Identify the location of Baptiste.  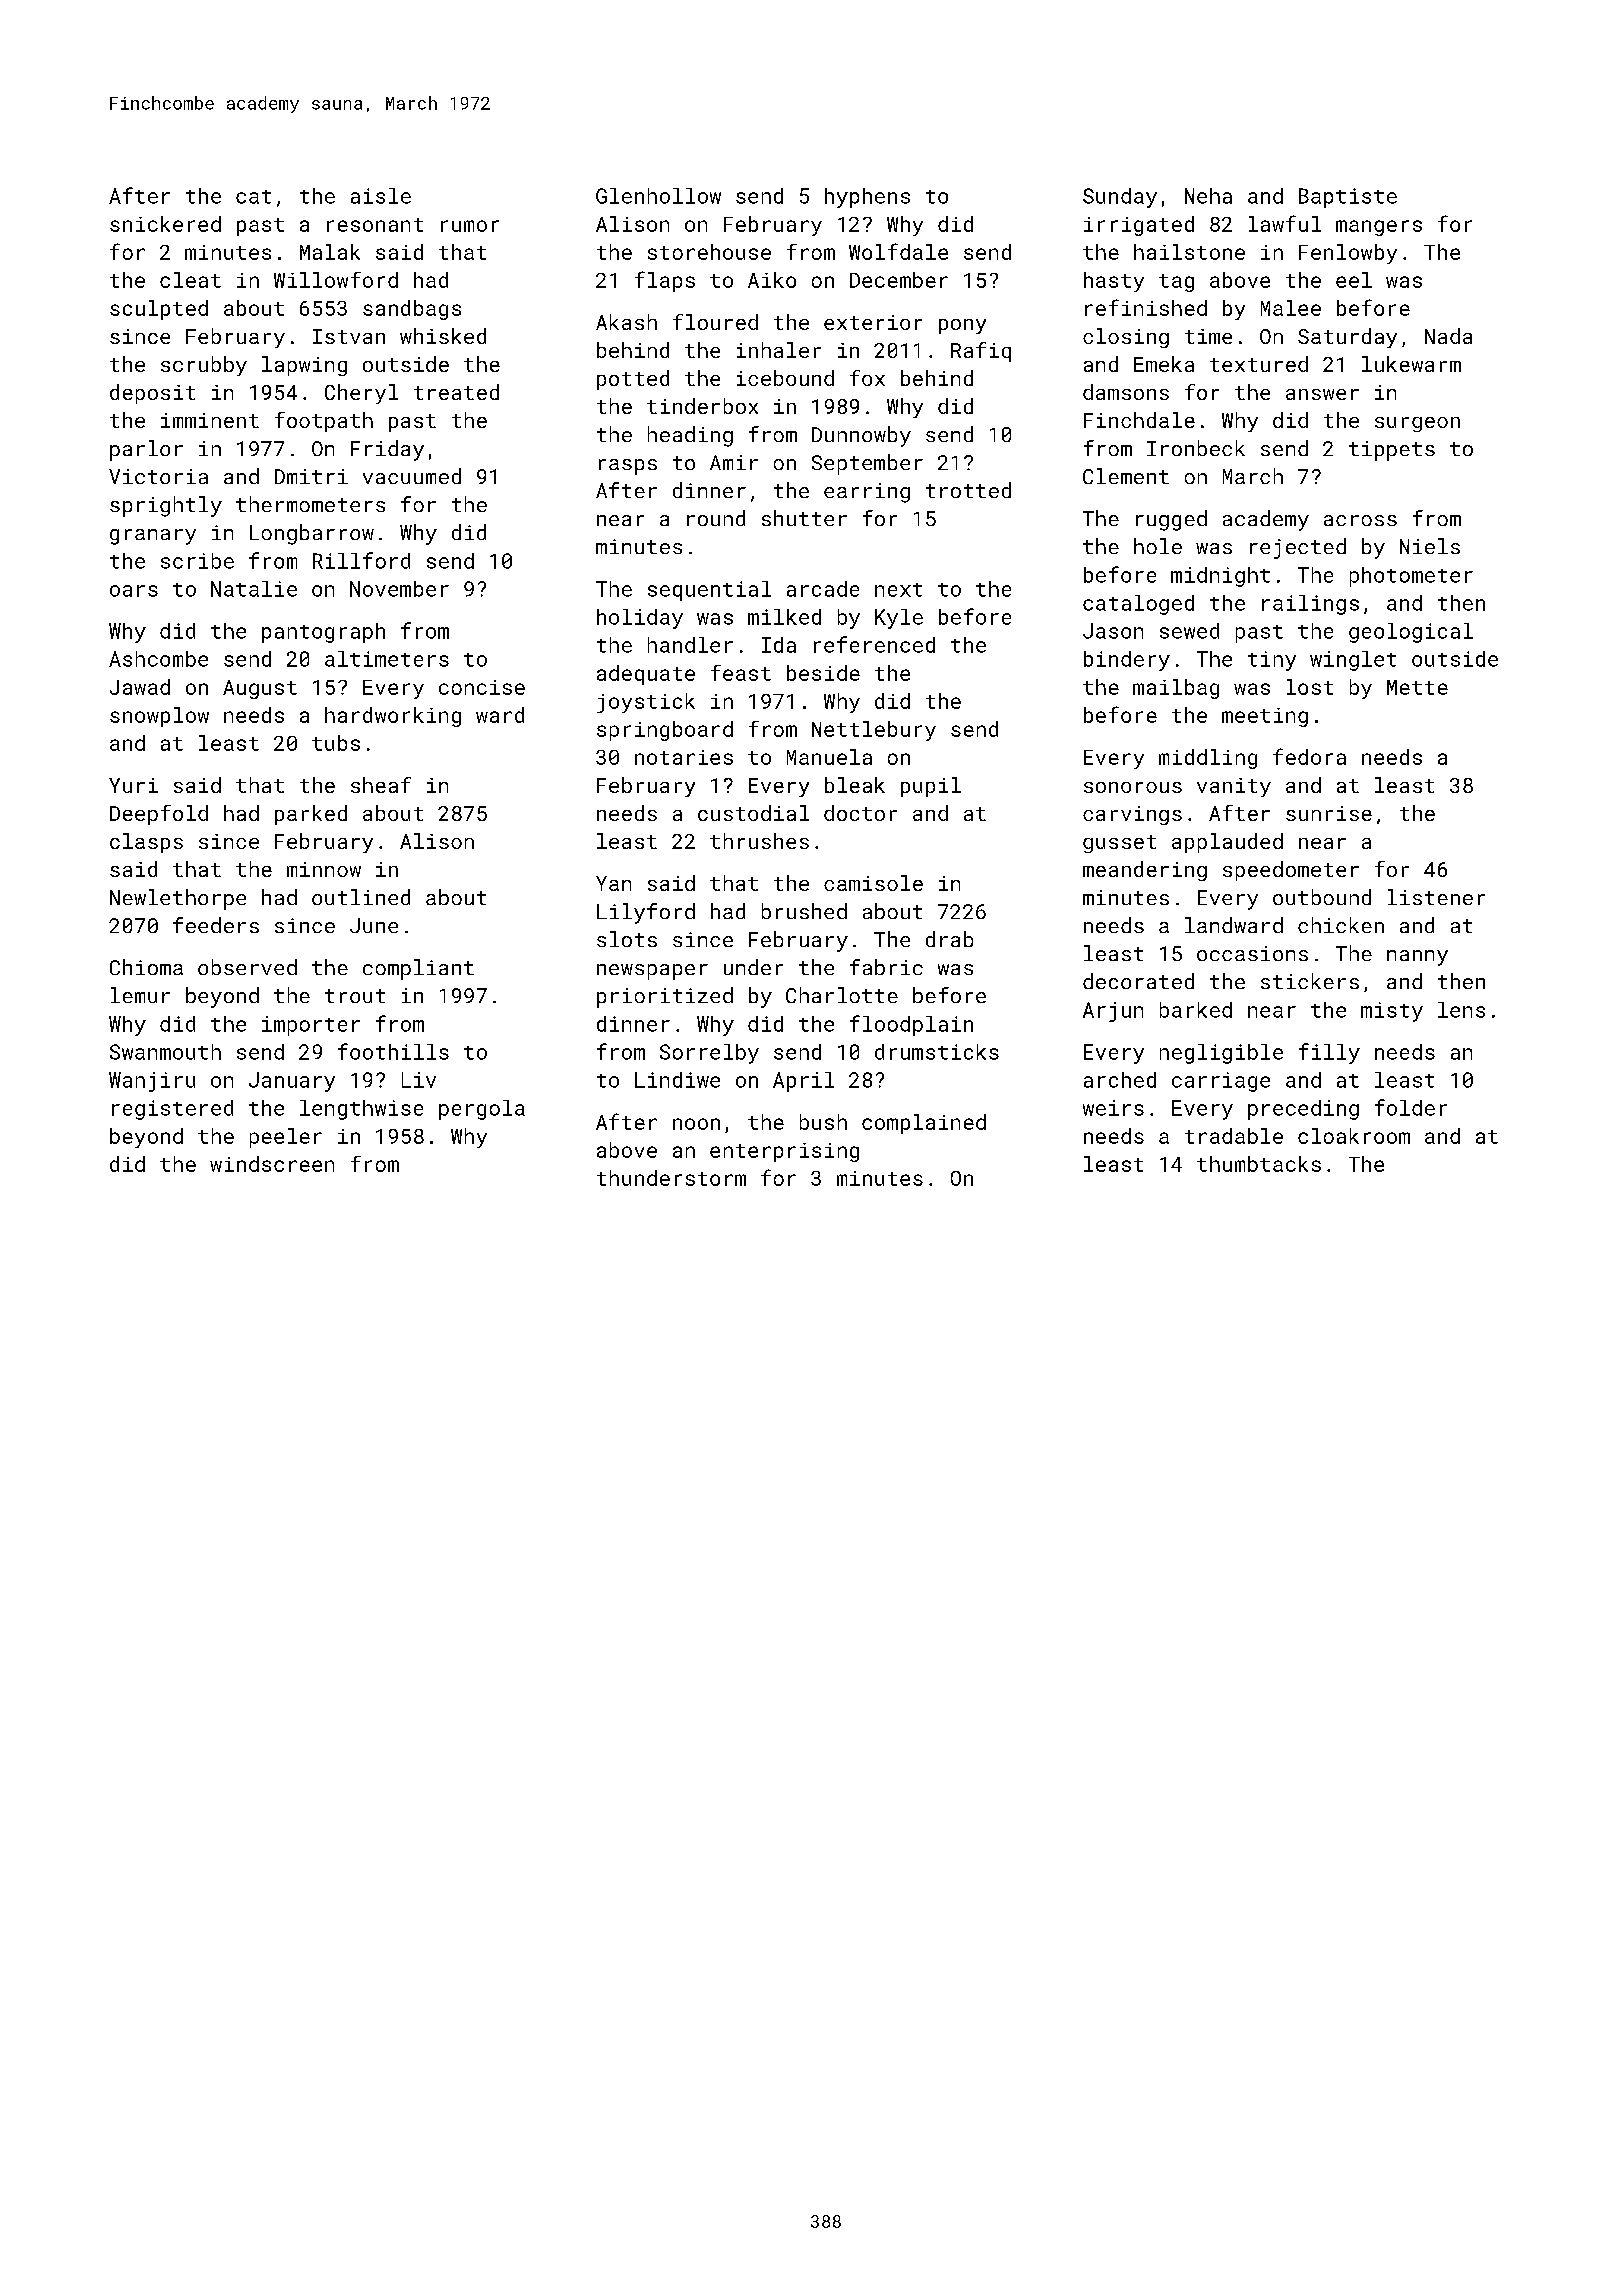
(1348, 198).
